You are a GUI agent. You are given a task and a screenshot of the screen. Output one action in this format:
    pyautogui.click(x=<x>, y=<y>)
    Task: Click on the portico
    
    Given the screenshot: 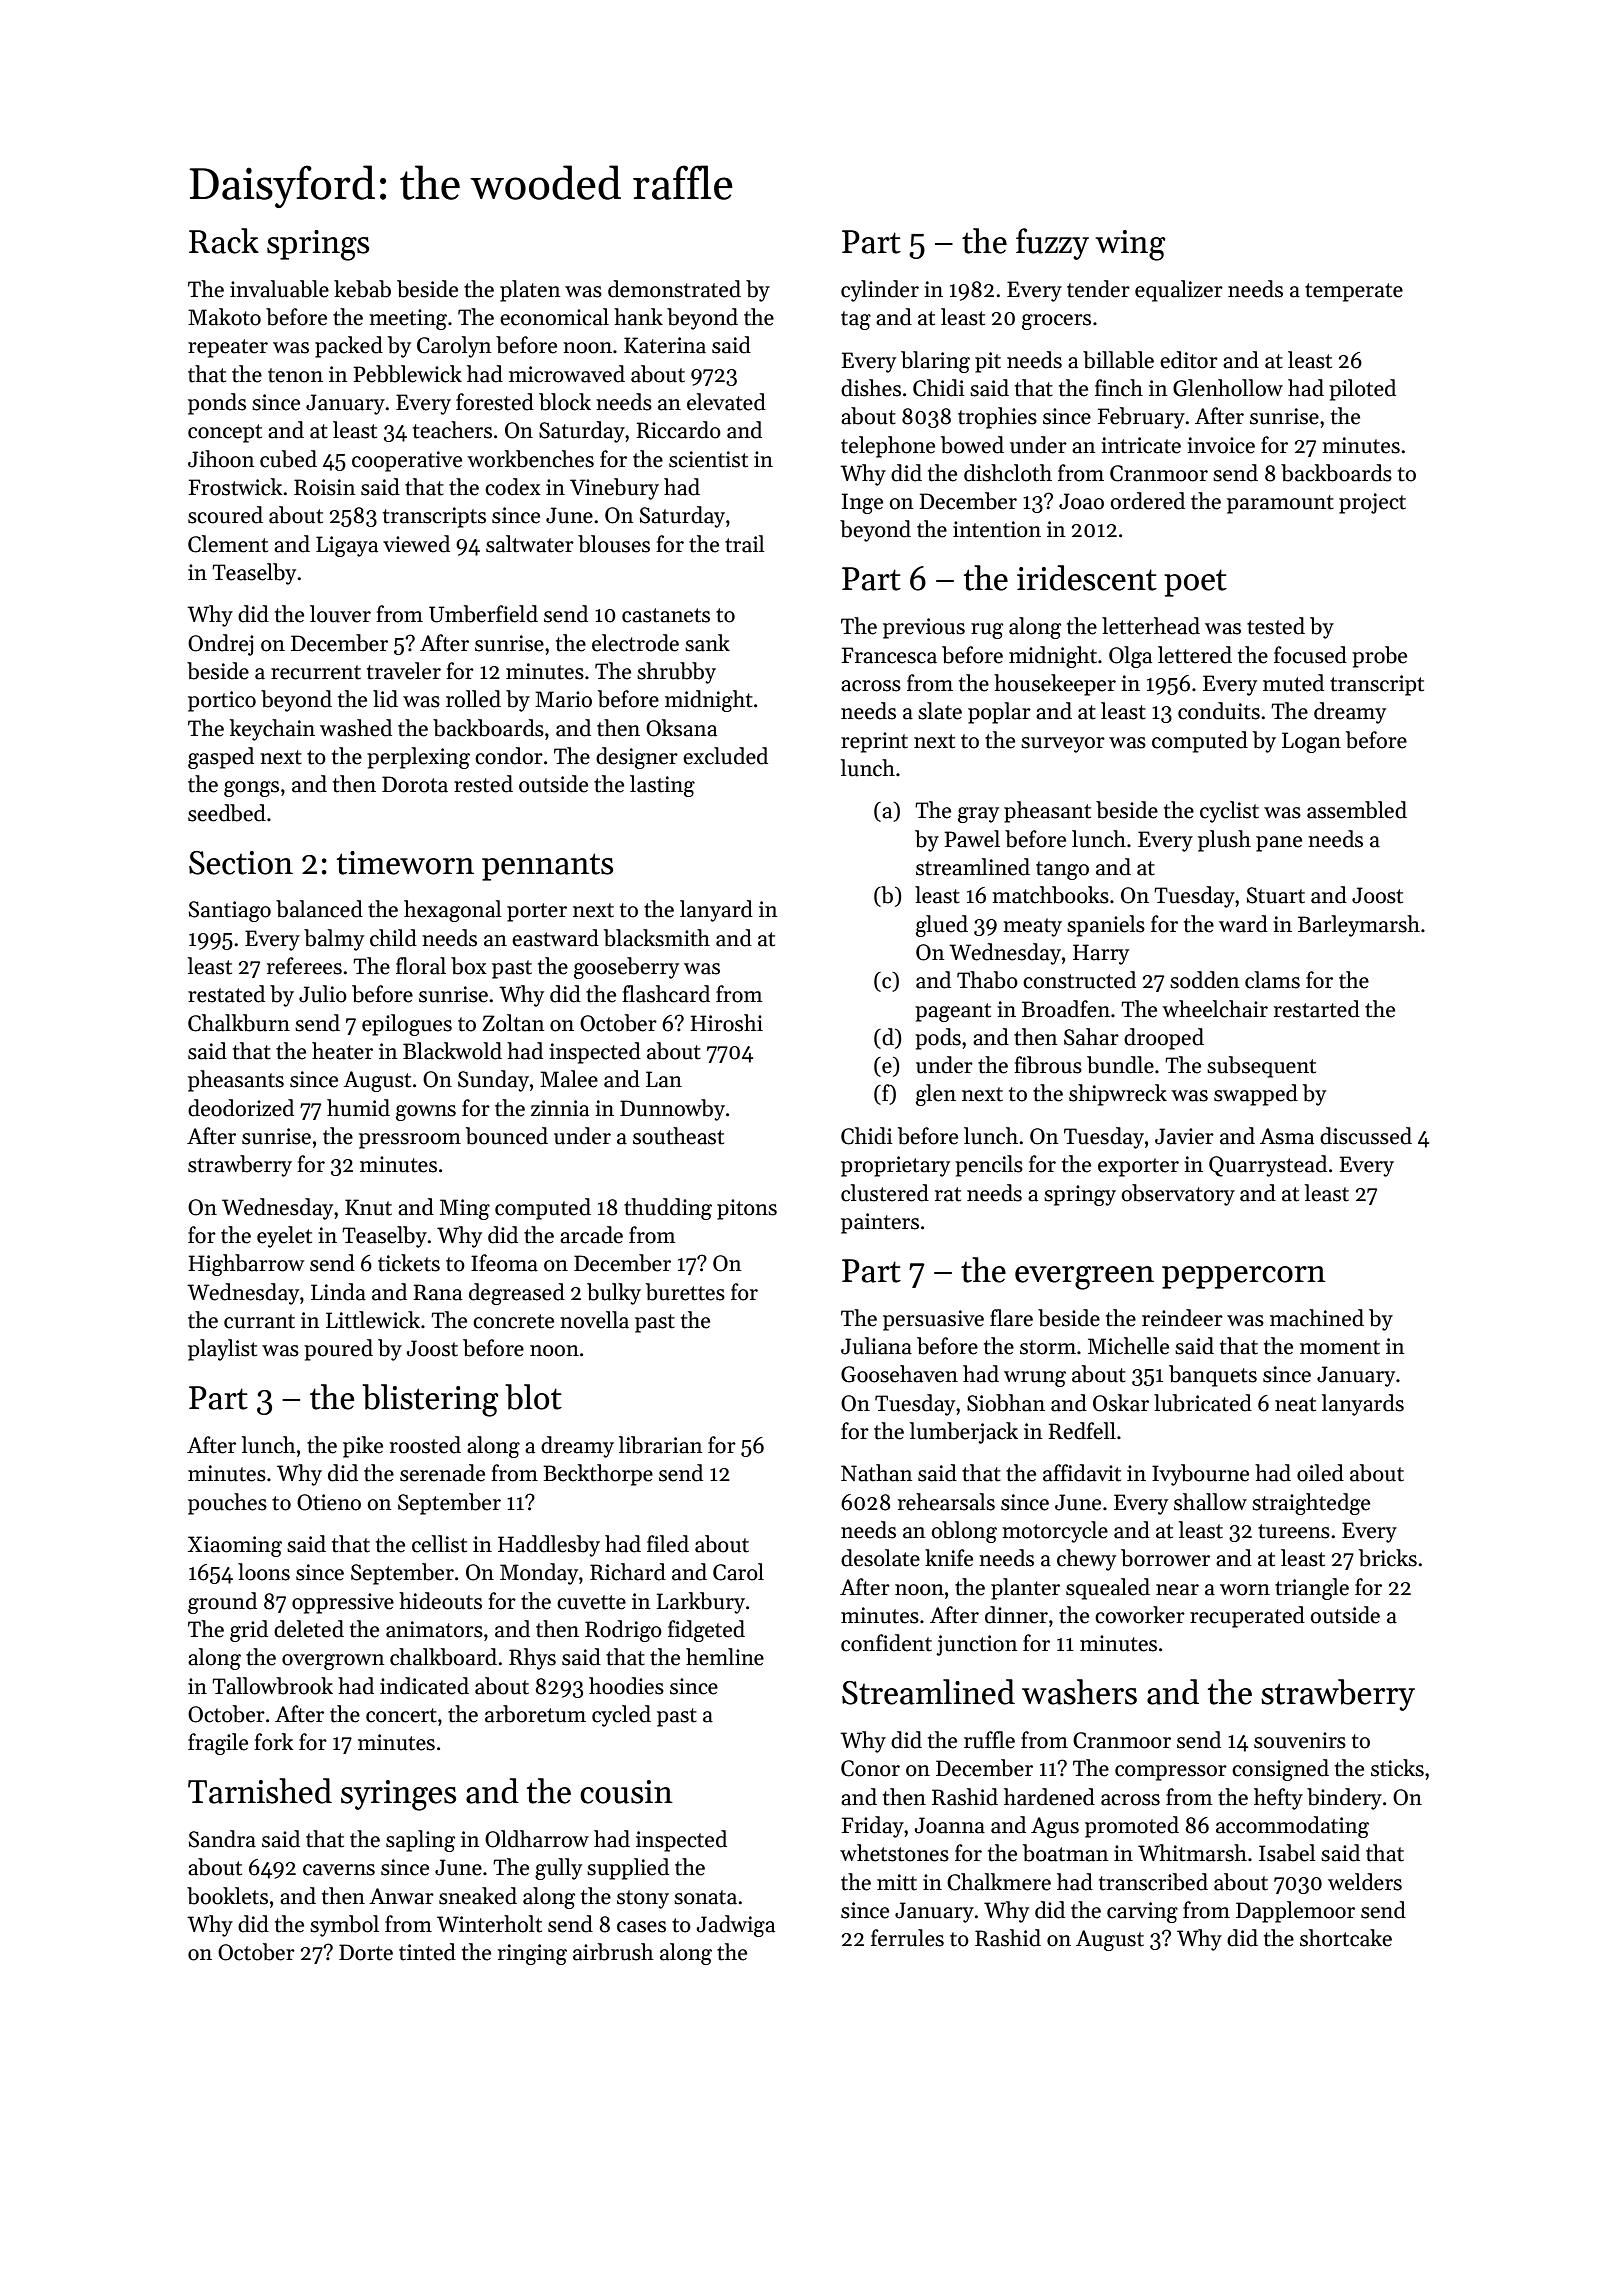 What is the action you would take?
    pyautogui.click(x=222, y=701)
